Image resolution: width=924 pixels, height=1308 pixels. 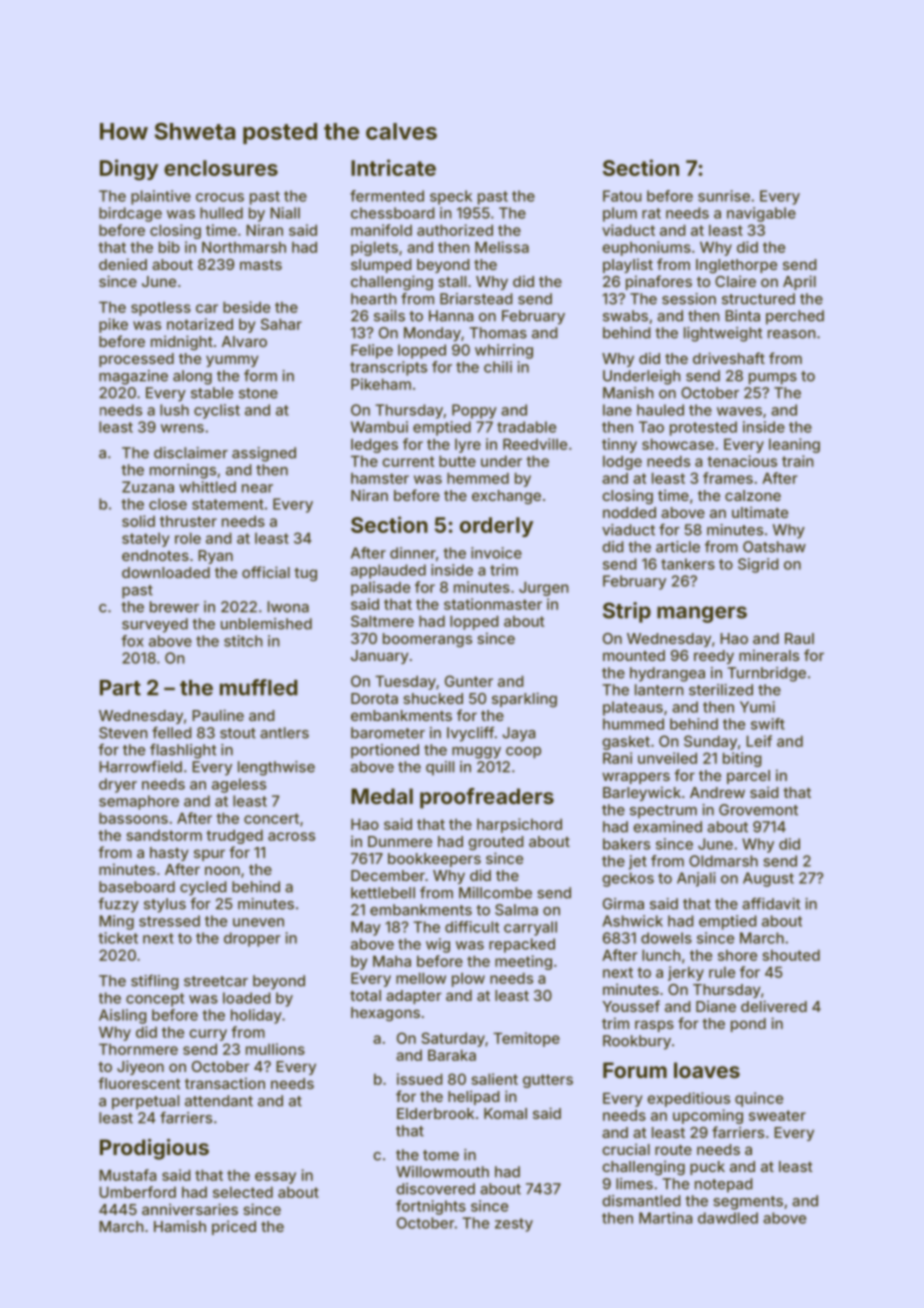 What do you see at coordinates (219, 1101) in the screenshot?
I see `attendant` at bounding box center [219, 1101].
